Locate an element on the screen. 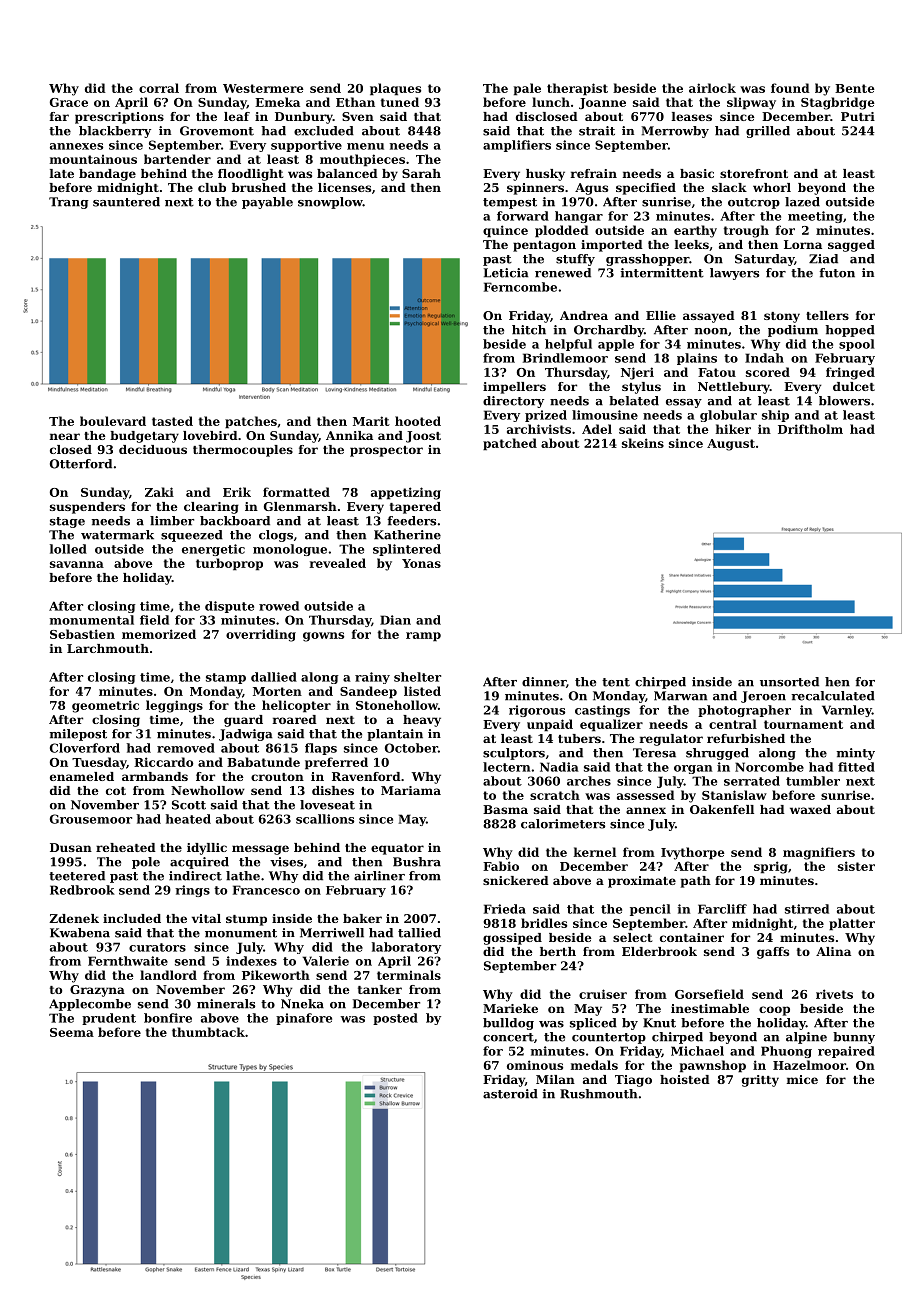 The height and width of the screenshot is (1308, 924). plaques is located at coordinates (395, 89).
